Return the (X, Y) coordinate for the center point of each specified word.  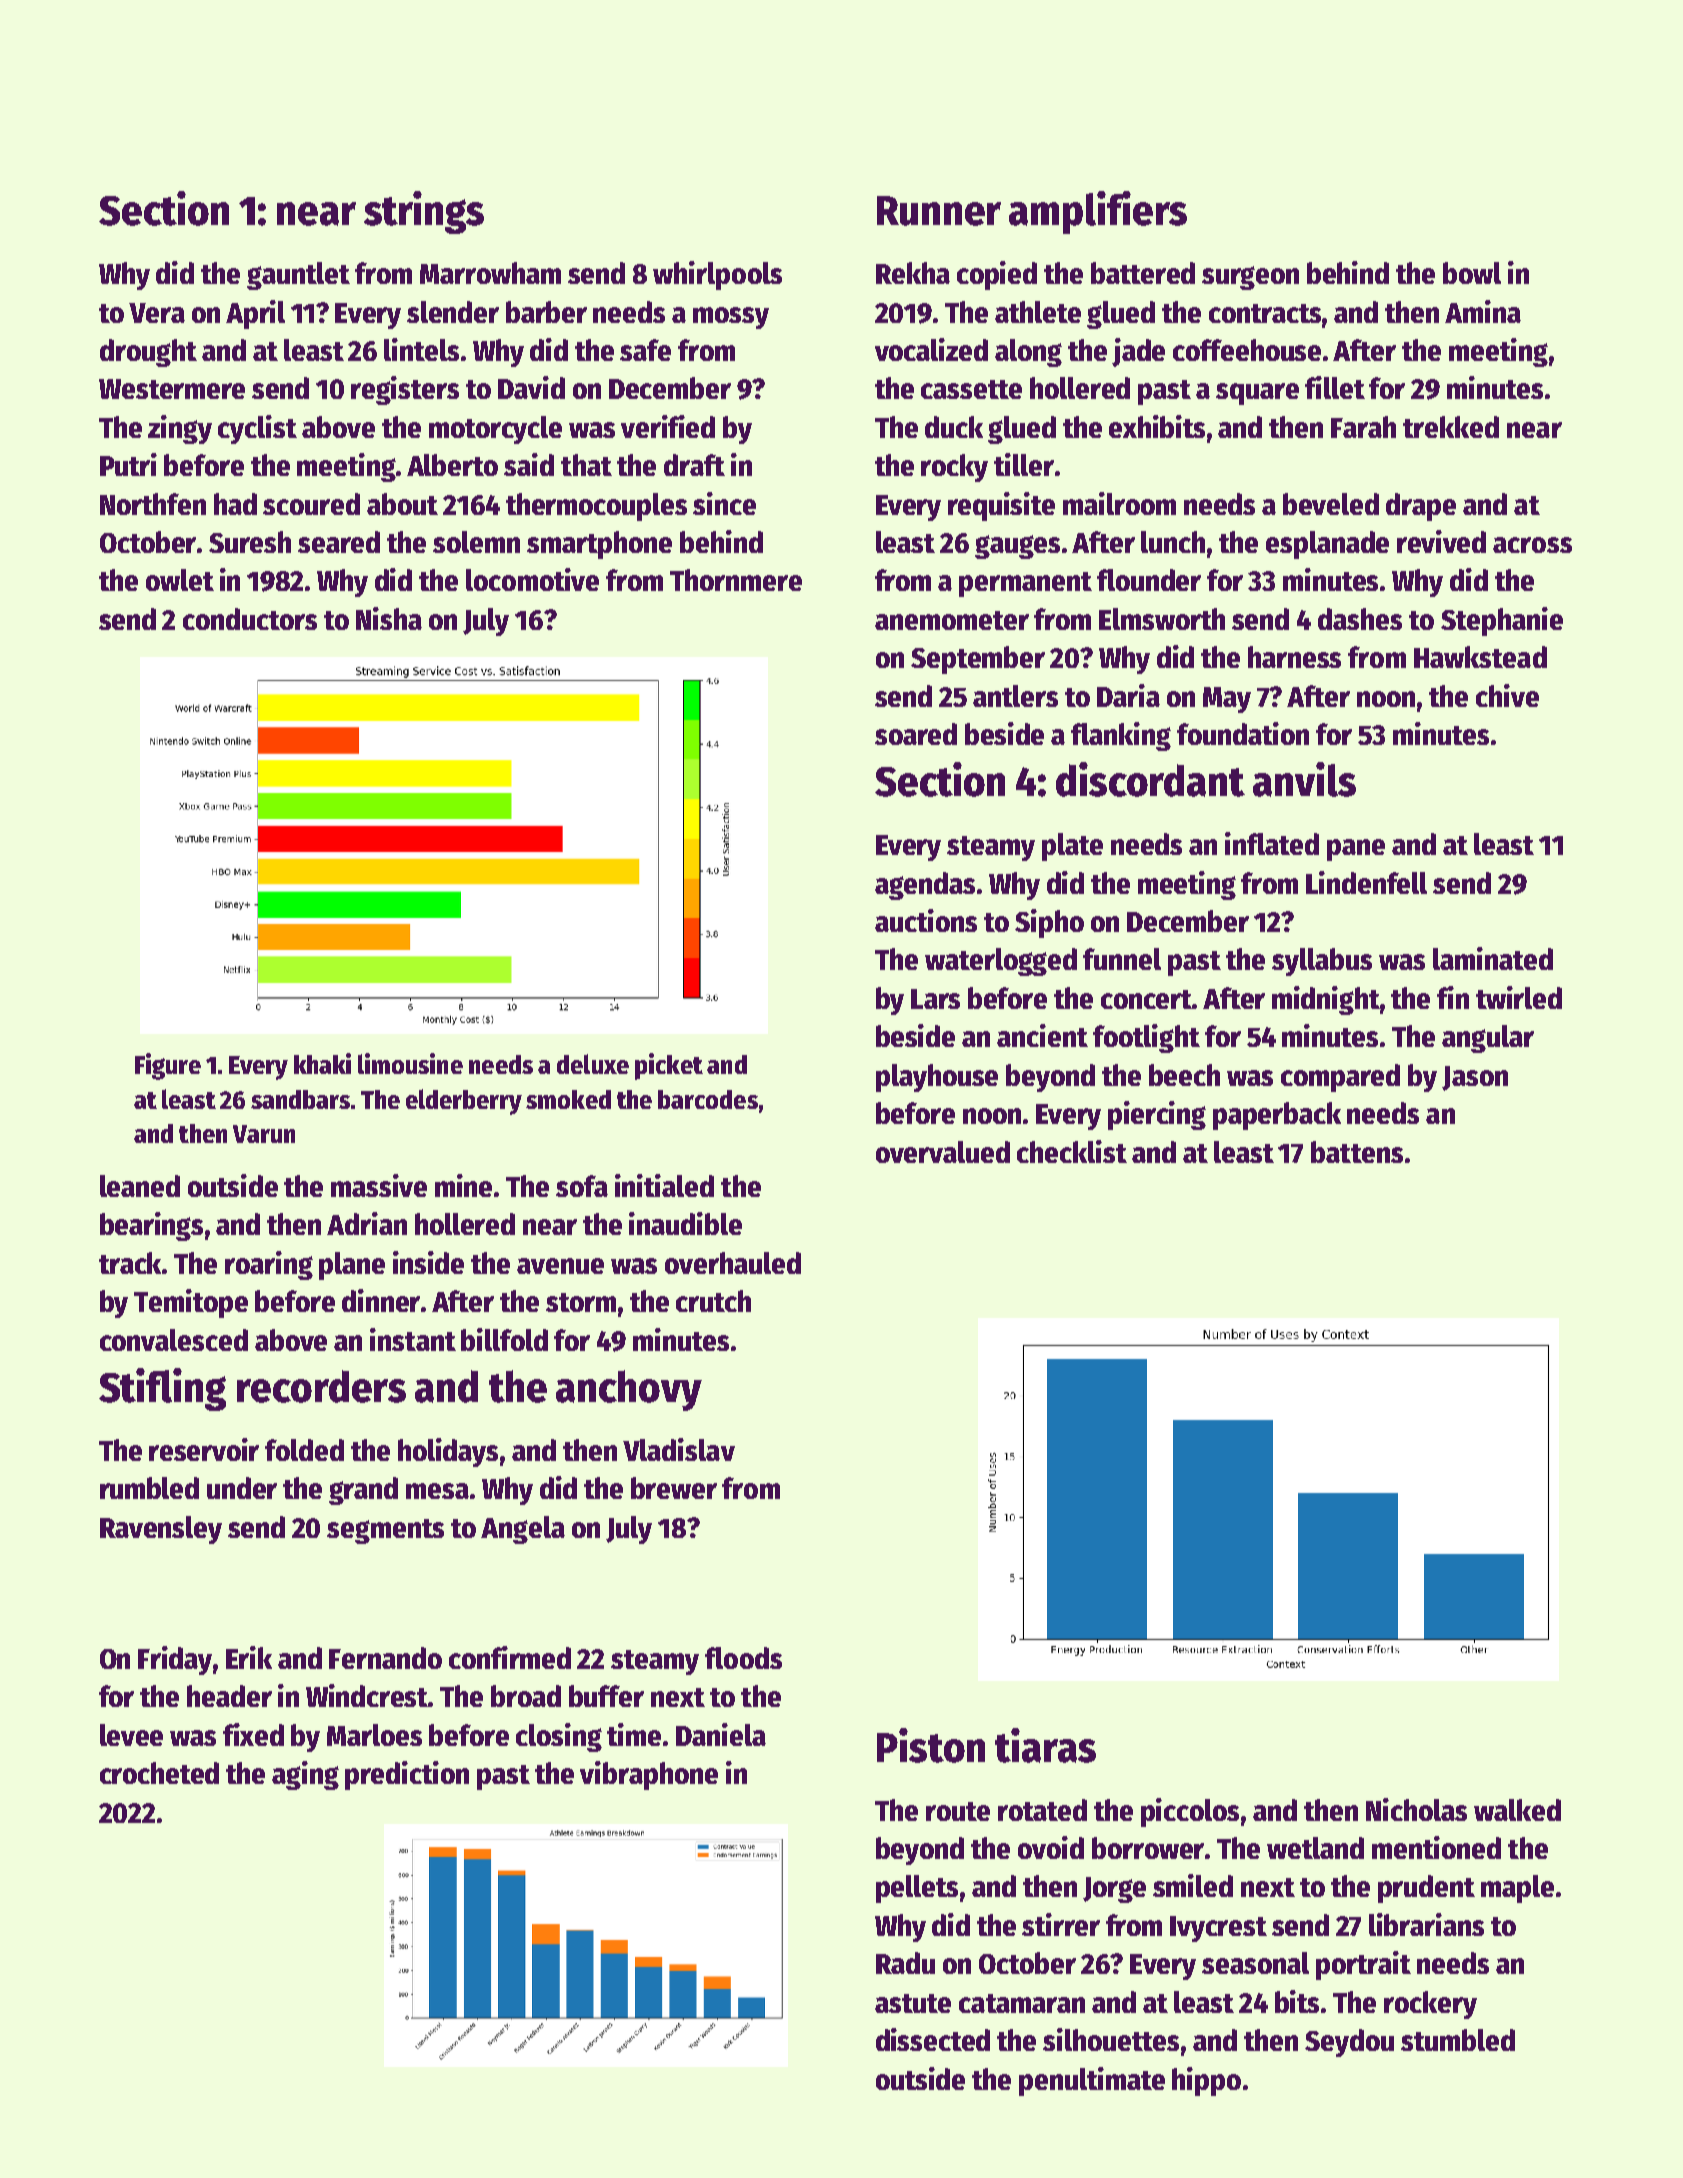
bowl (1472, 273)
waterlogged (1001, 962)
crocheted (159, 1773)
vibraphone (649, 1775)
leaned (140, 1186)
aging (305, 1775)
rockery (1430, 2005)
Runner (939, 211)
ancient (1042, 1035)
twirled (1519, 997)
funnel (1122, 959)
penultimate (1092, 2081)
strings (424, 212)
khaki (322, 1063)
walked (1517, 1810)
